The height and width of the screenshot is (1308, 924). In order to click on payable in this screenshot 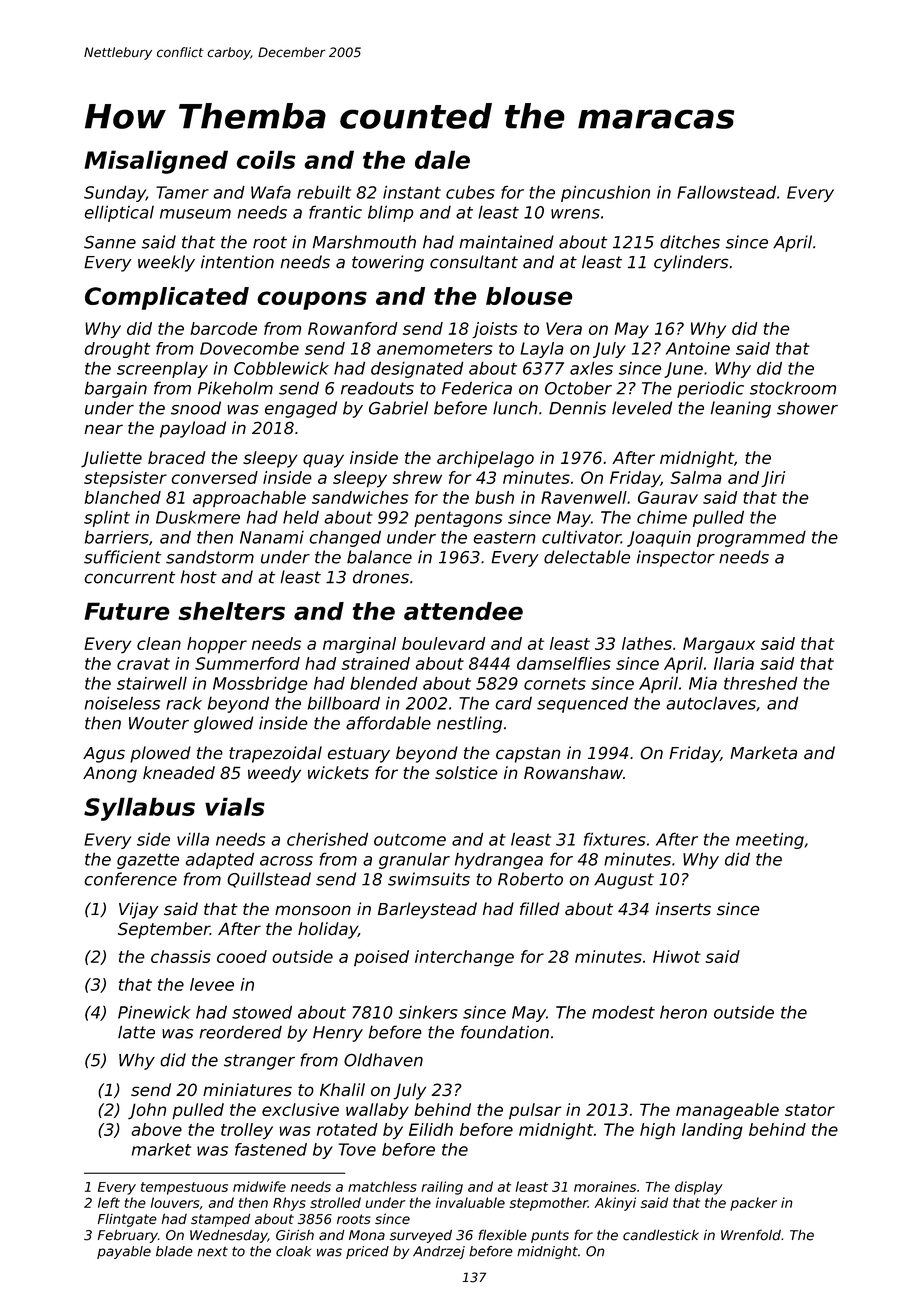, I will do `click(124, 1252)`.
